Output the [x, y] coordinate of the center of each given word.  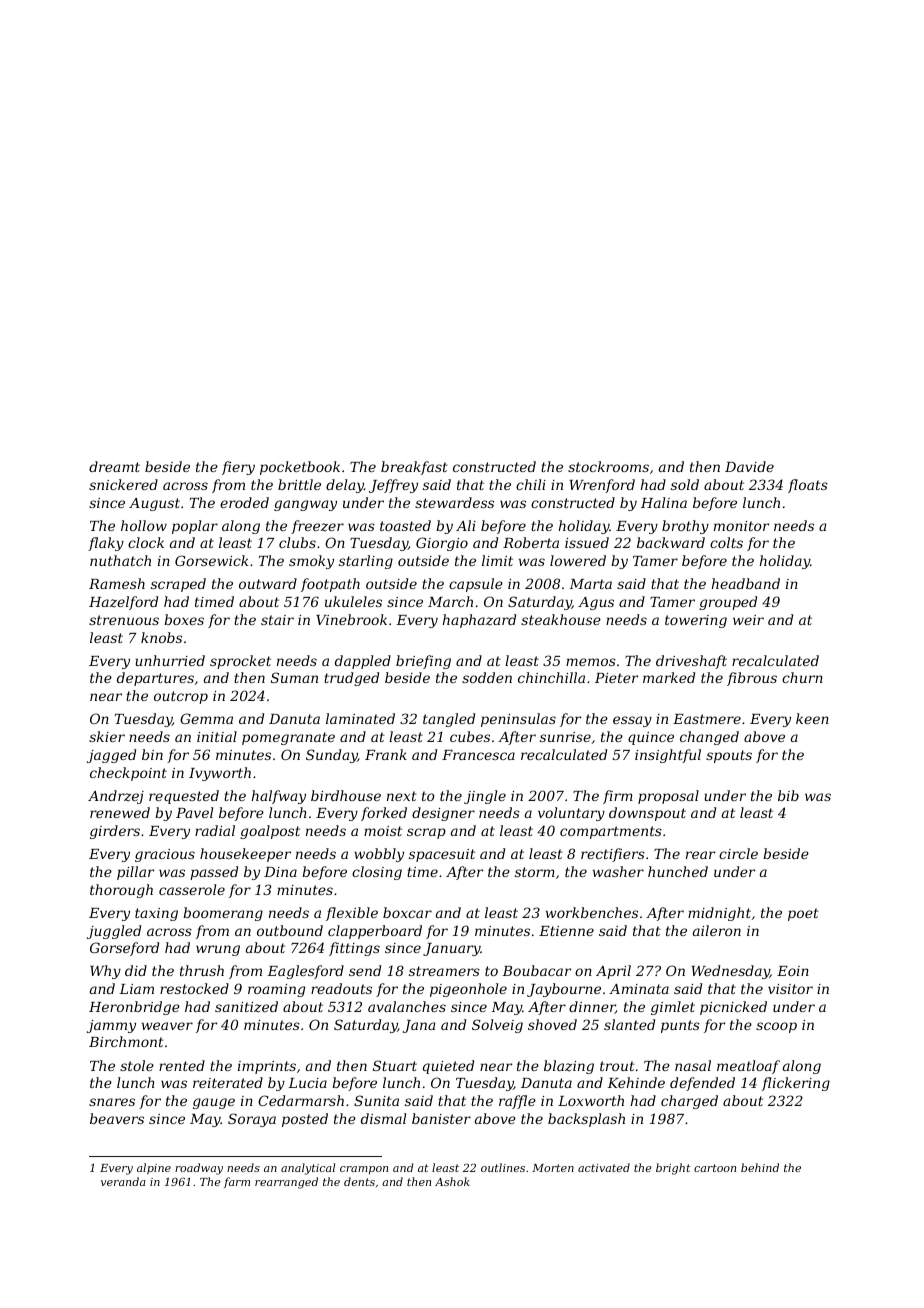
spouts [729, 756]
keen [812, 718]
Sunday [332, 756]
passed [214, 873]
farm [237, 1182]
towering [696, 621]
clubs [297, 542]
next [402, 796]
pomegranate [288, 738]
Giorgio [442, 544]
